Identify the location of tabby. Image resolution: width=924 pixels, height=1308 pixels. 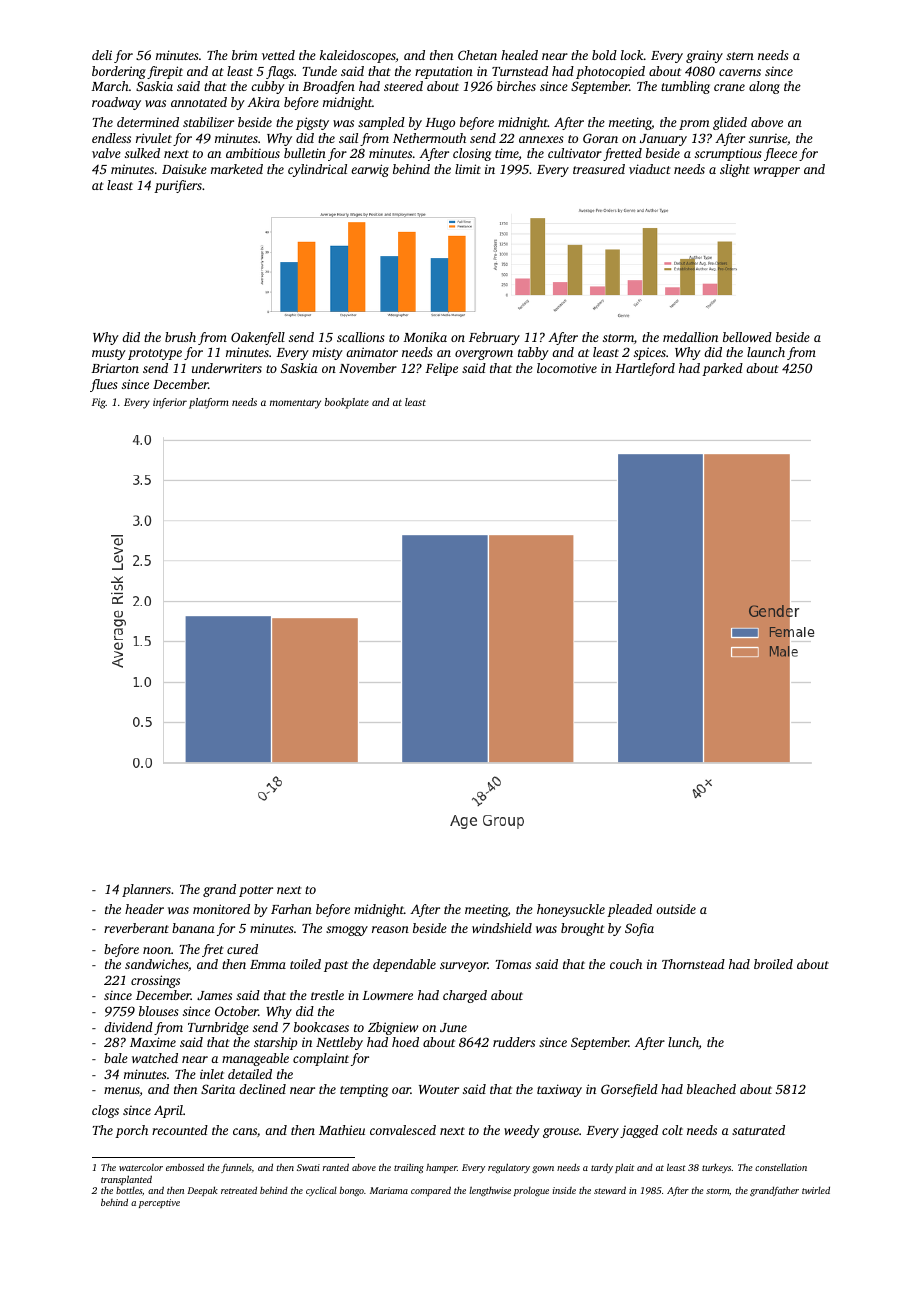
(533, 353).
